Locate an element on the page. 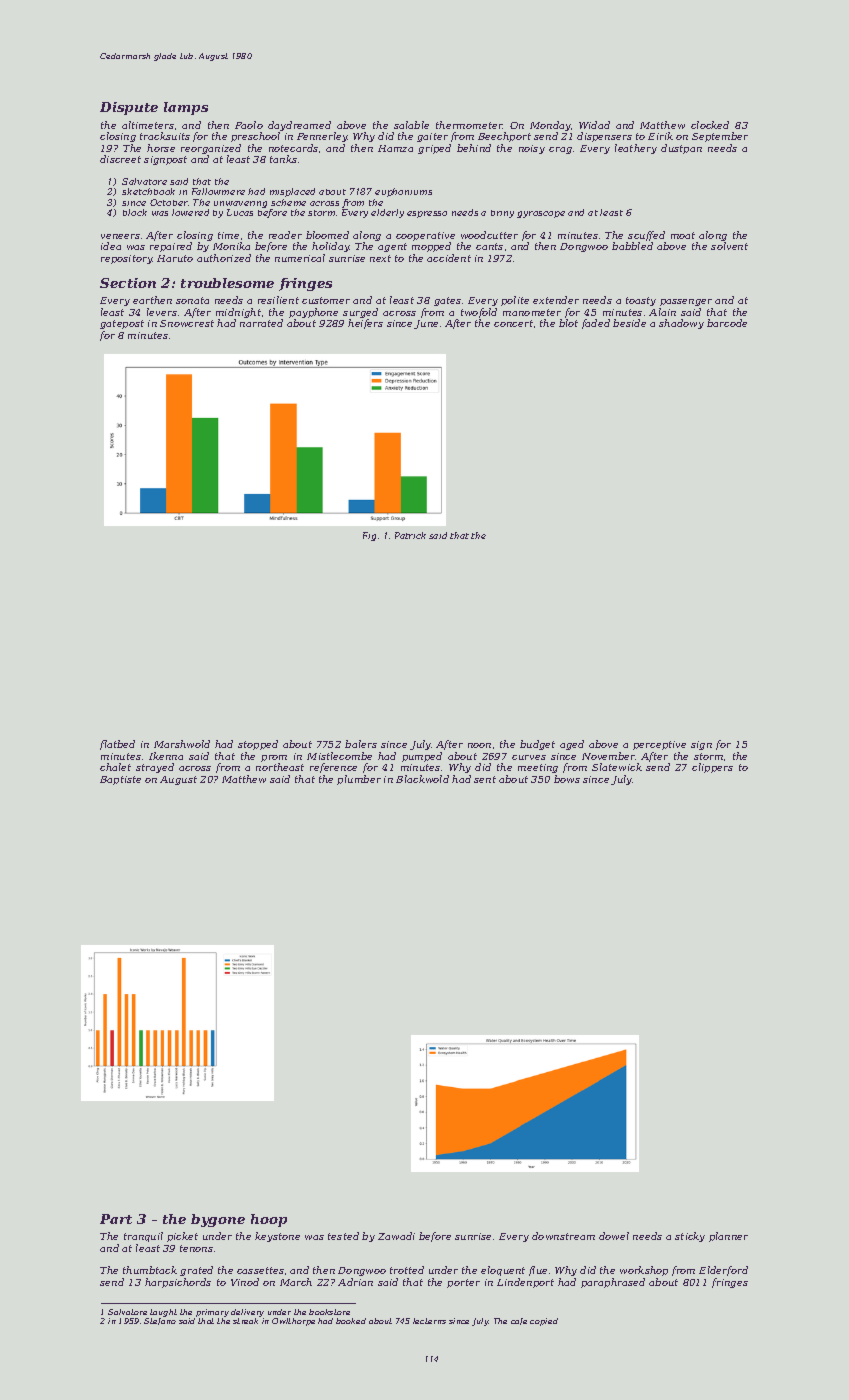  block is located at coordinates (135, 212).
